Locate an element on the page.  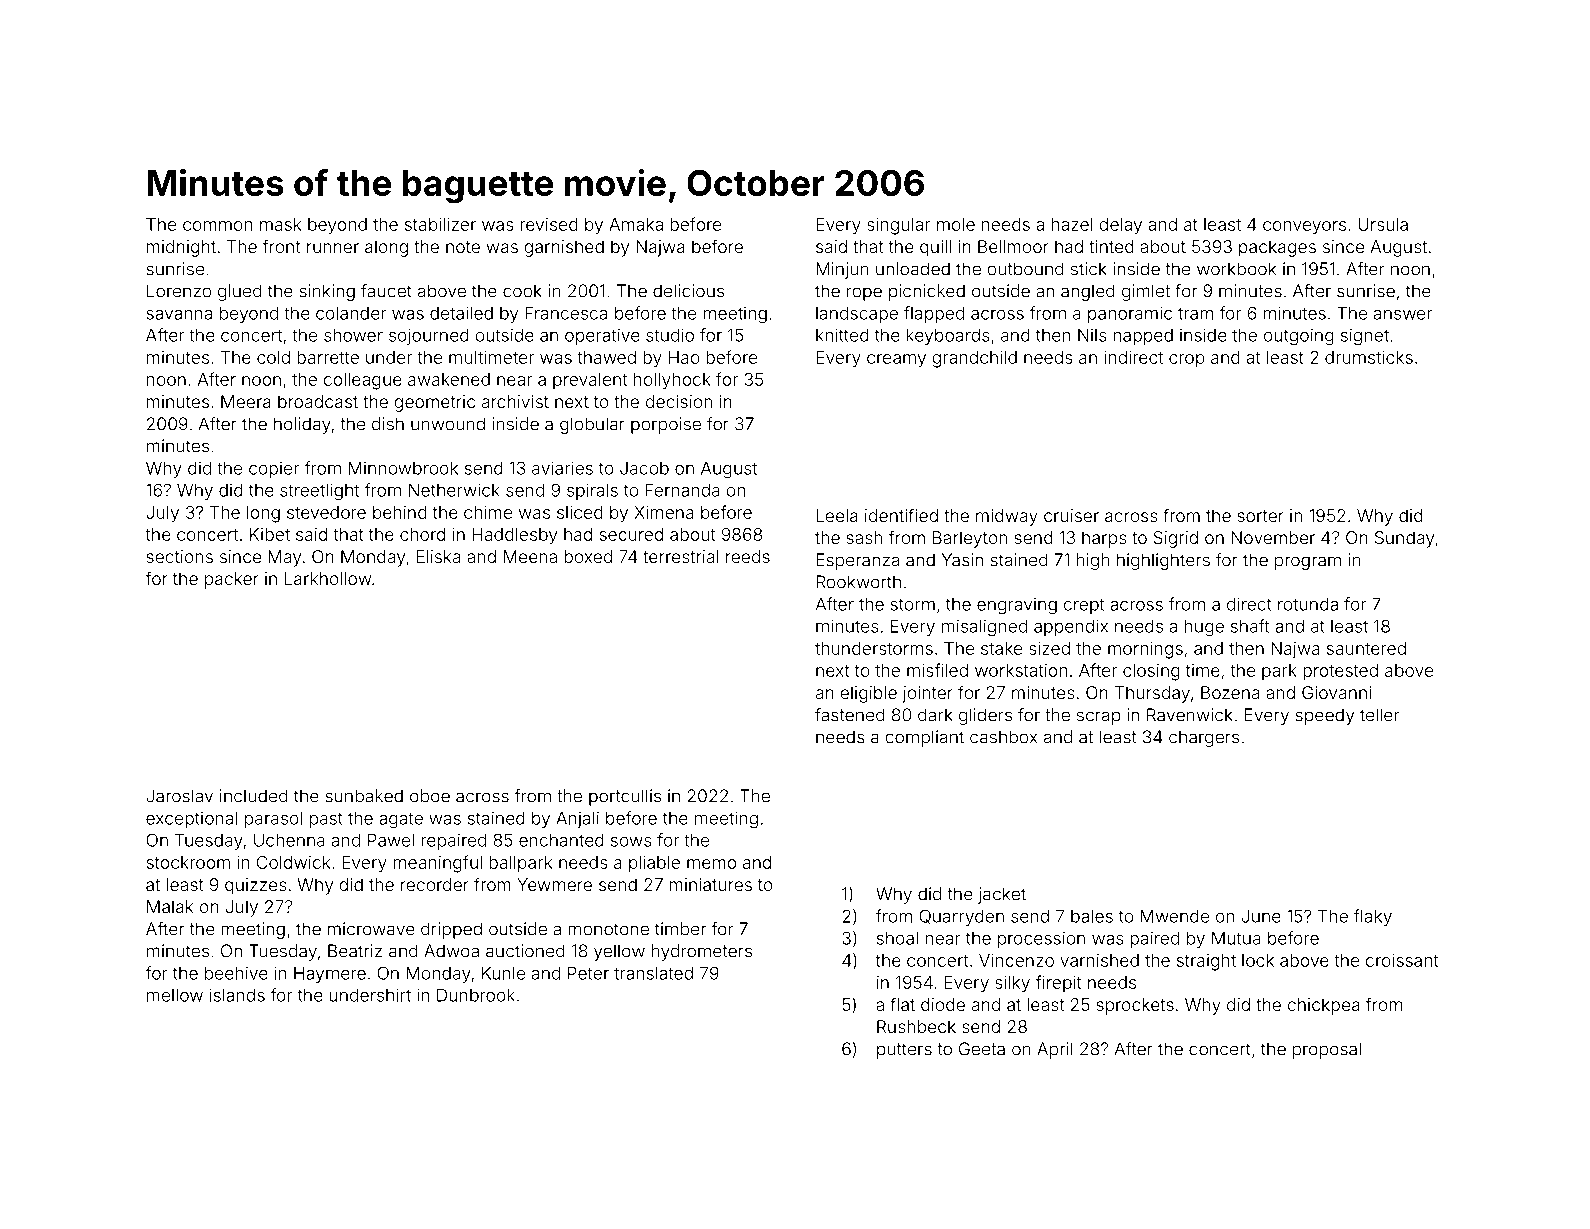
rope is located at coordinates (864, 294).
